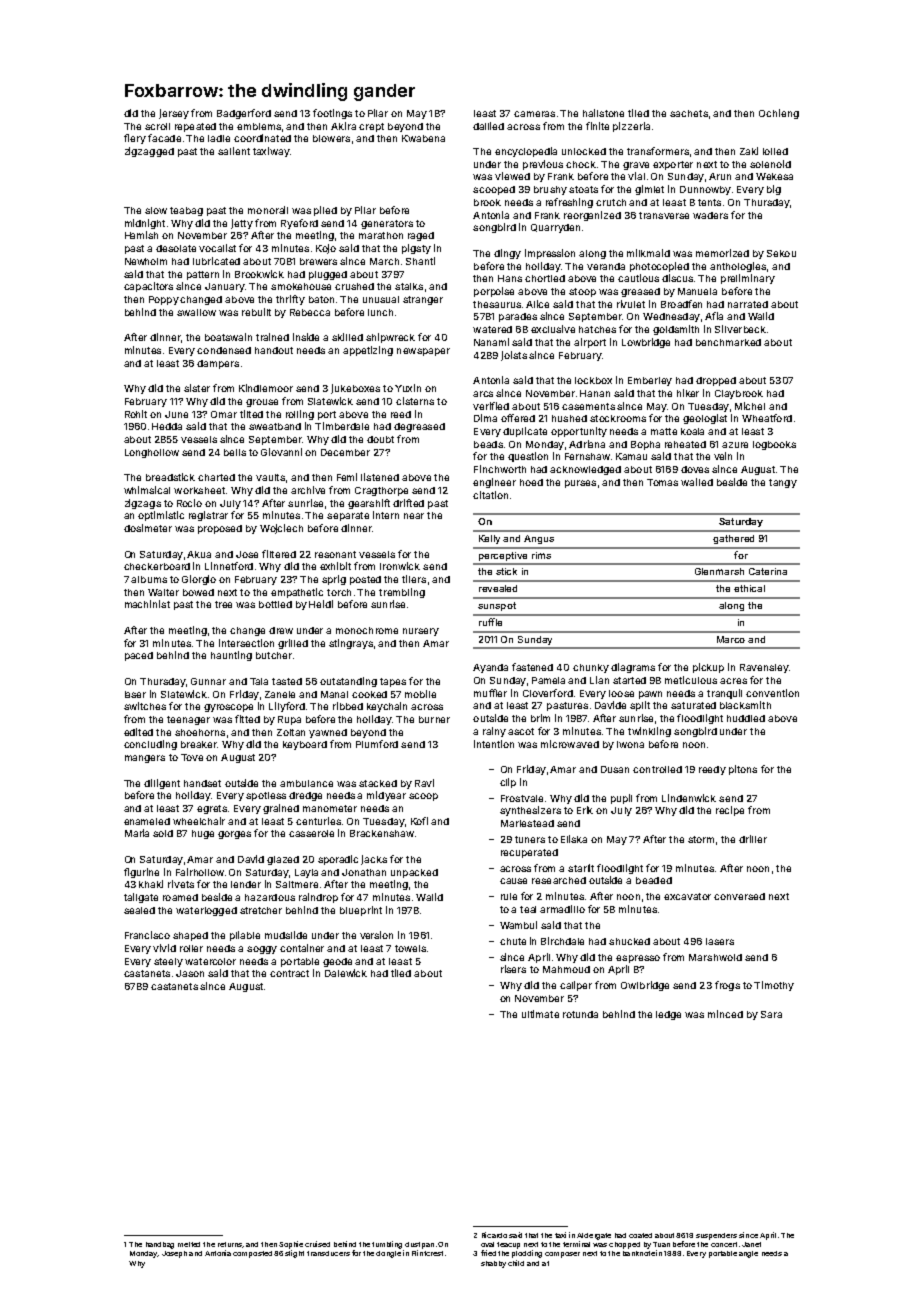 The height and width of the page is (1308, 924). I want to click on Lindenwick, so click(689, 798).
